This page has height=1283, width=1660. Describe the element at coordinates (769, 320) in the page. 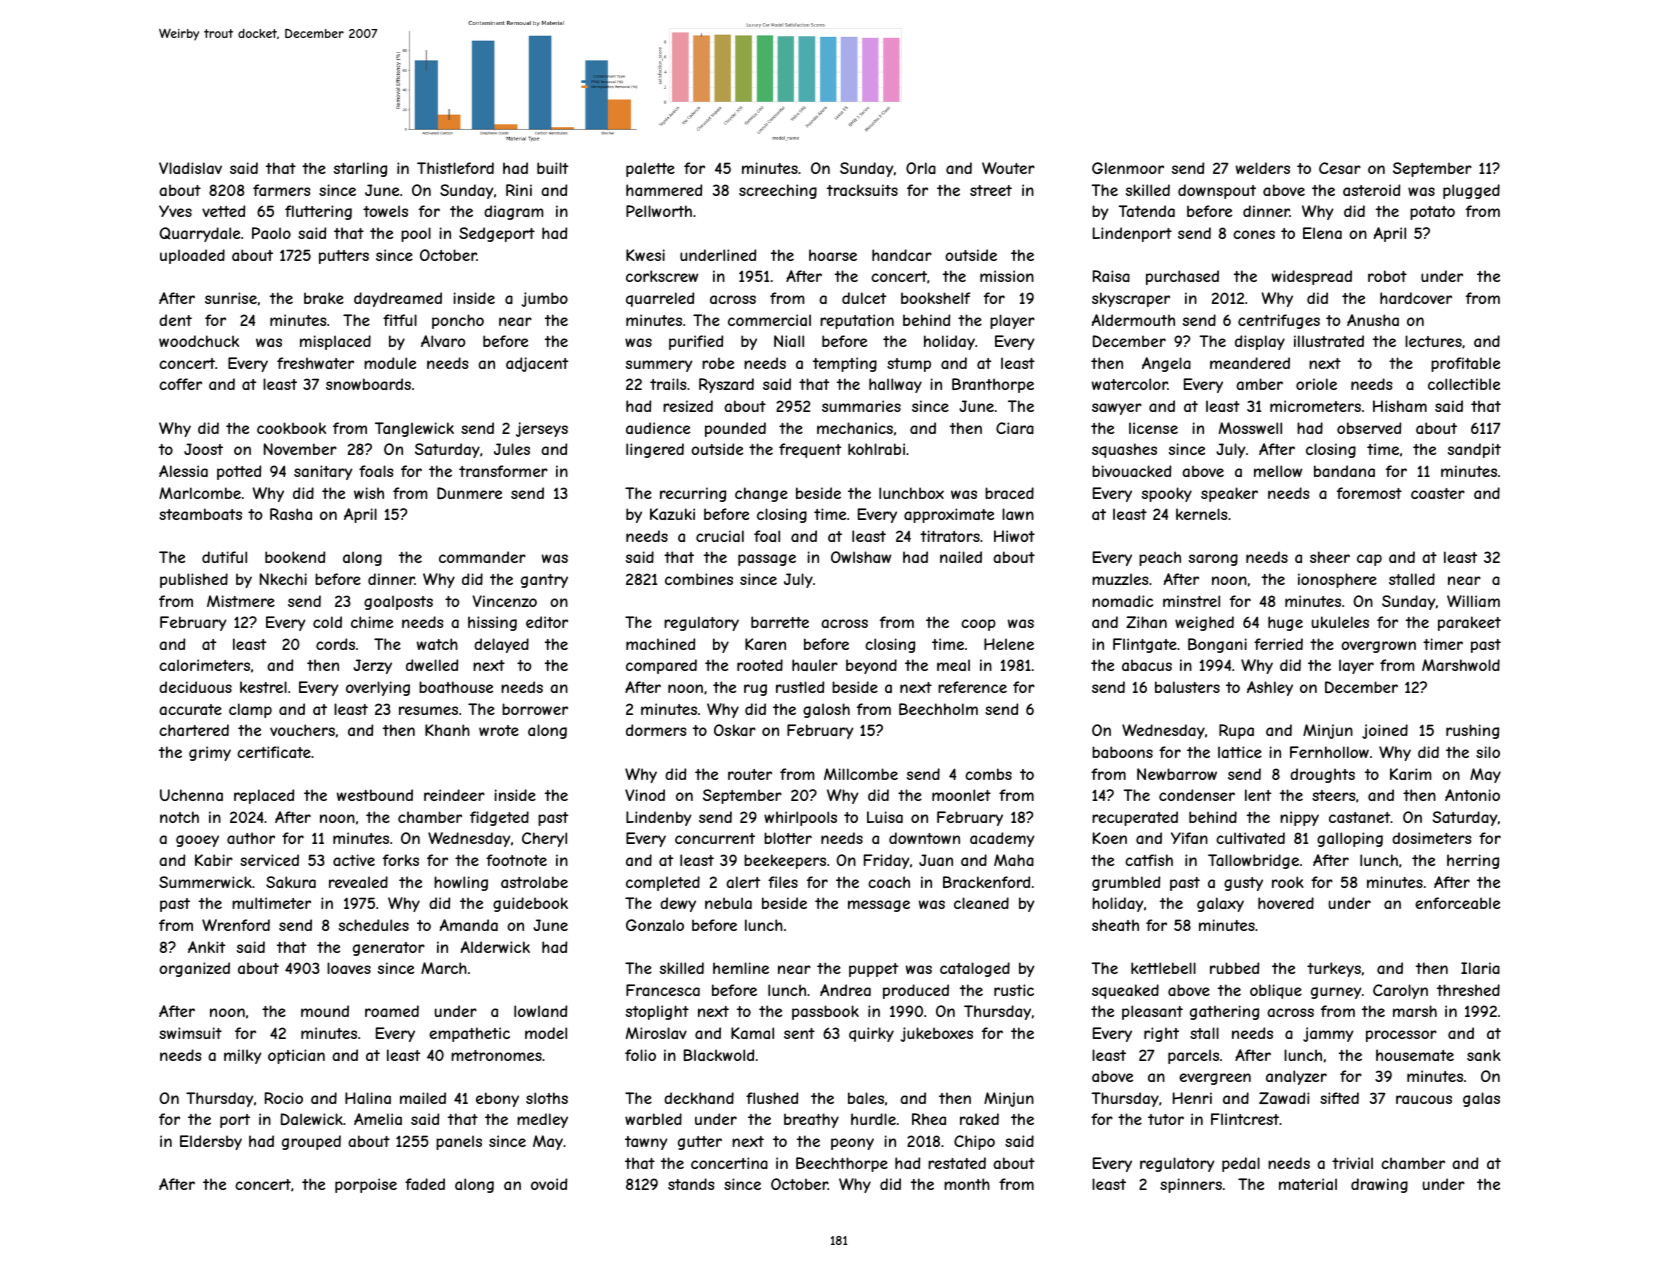

I see `commercial` at that location.
